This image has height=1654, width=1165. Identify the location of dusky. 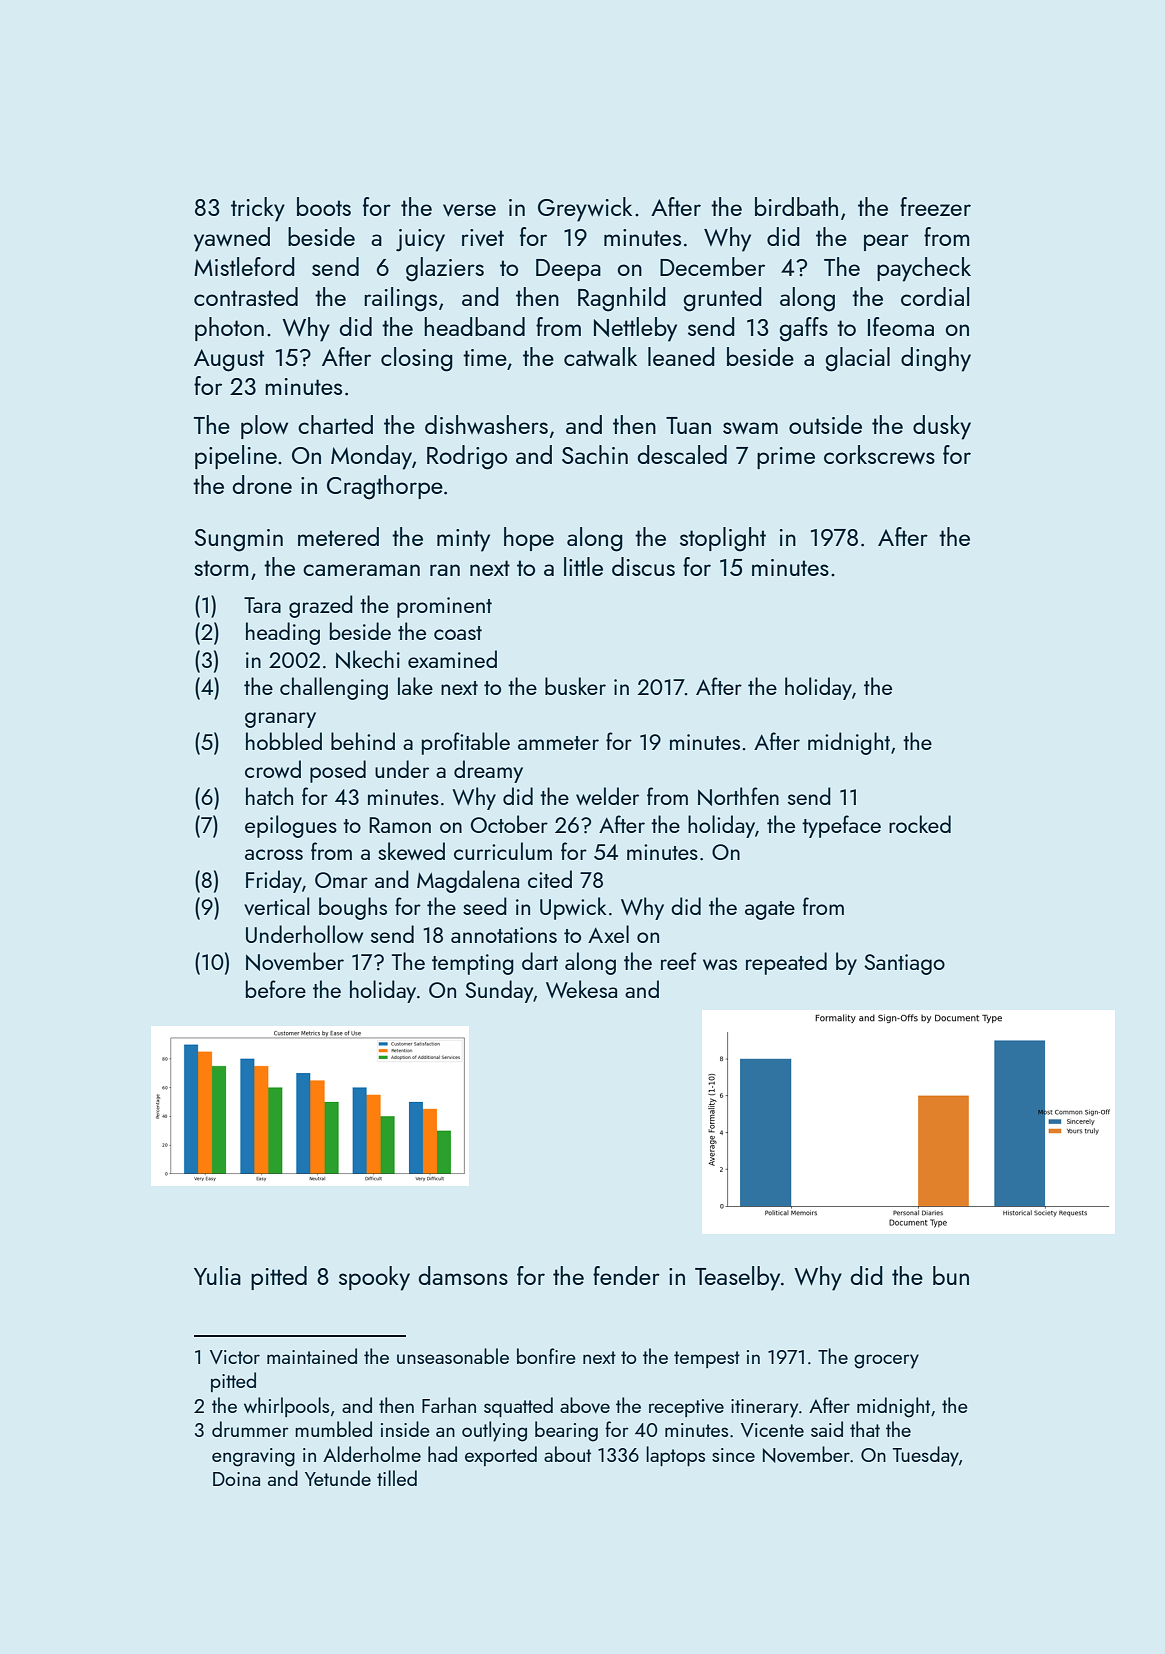
(942, 427).
